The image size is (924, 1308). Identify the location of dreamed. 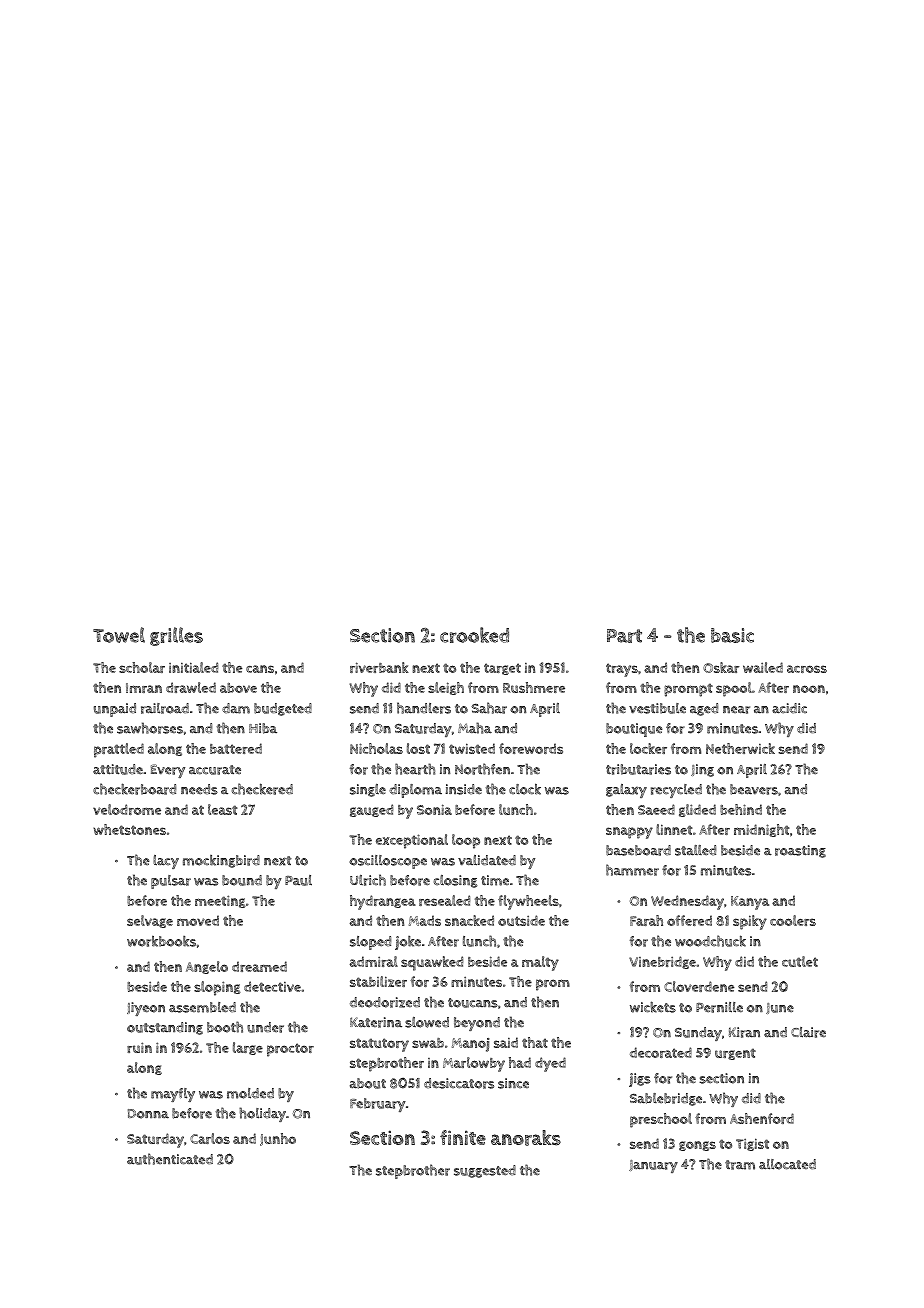
(259, 966).
